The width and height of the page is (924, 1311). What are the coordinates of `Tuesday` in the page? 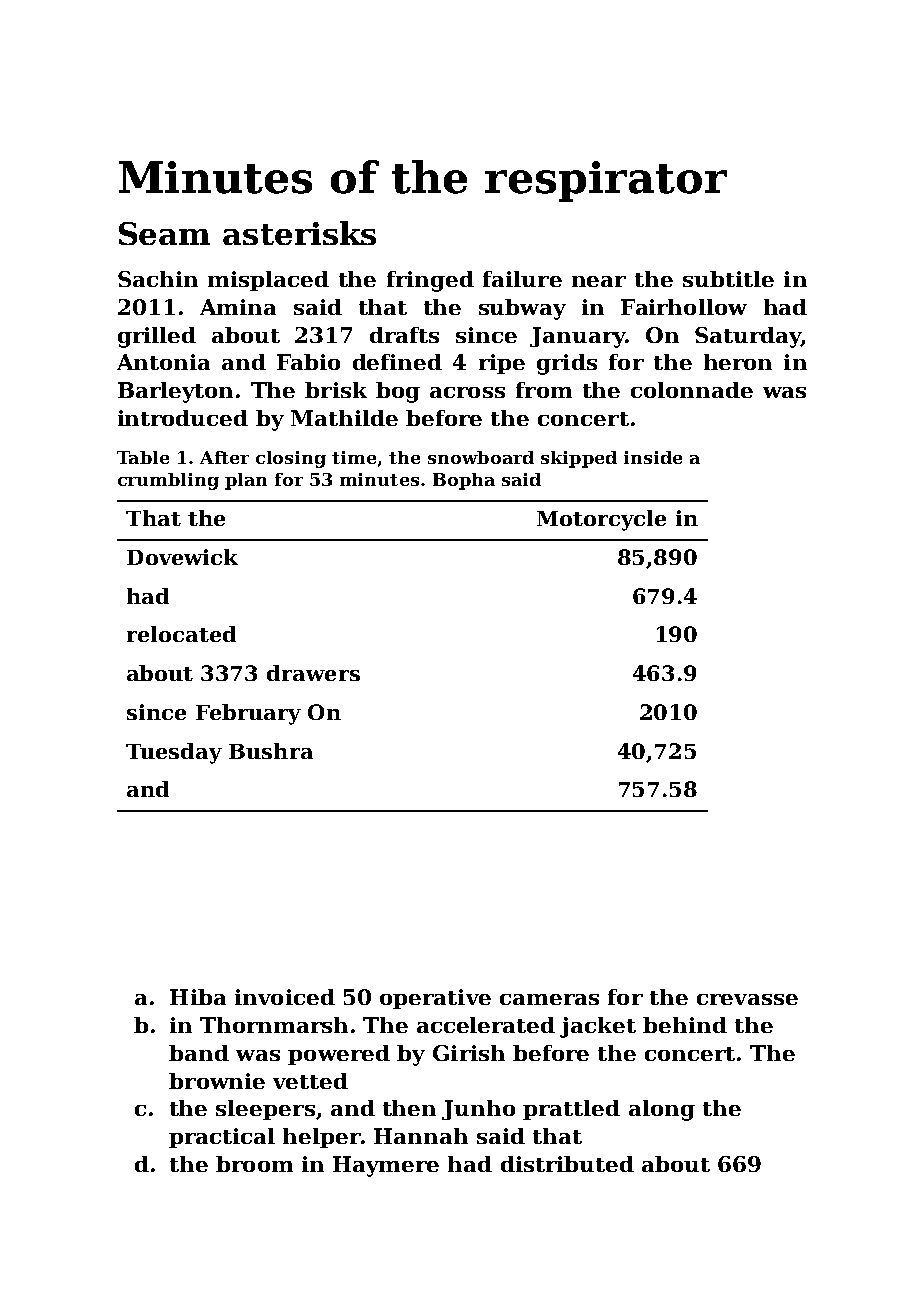 It's located at (174, 753).
